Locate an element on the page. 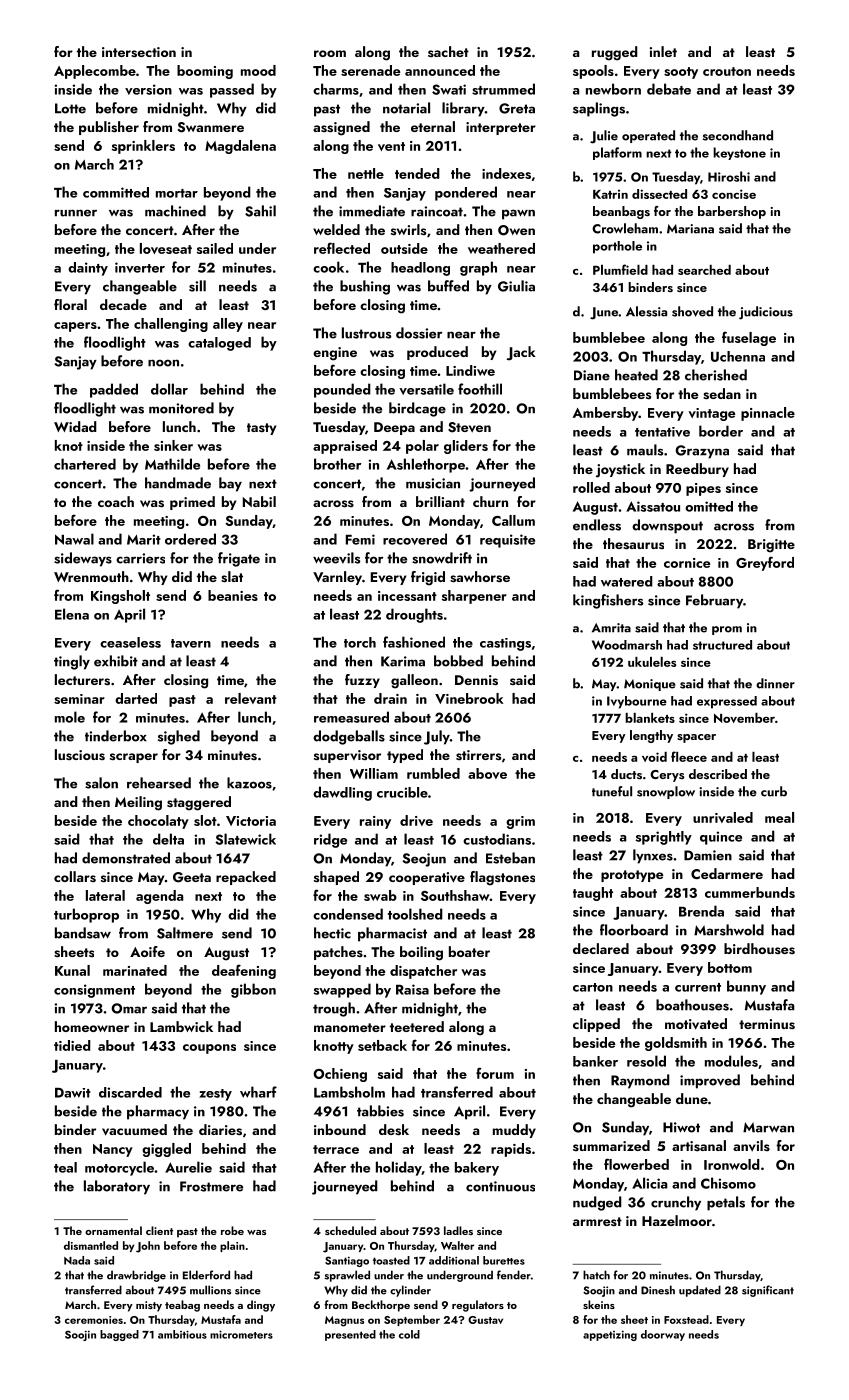 The height and width of the image is (1400, 849). significant is located at coordinates (768, 1291).
